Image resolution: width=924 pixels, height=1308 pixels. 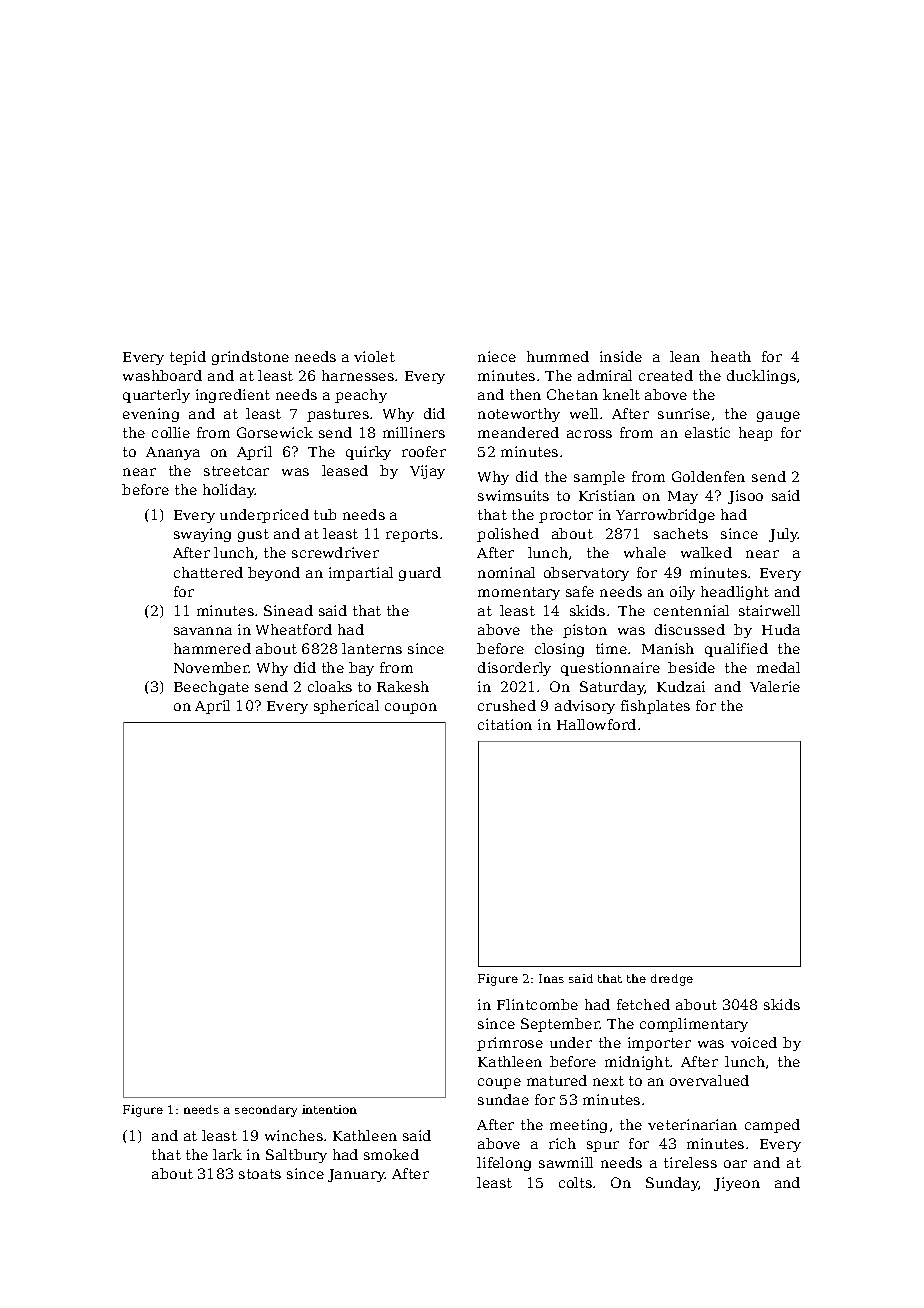 I want to click on guard, so click(x=420, y=574).
